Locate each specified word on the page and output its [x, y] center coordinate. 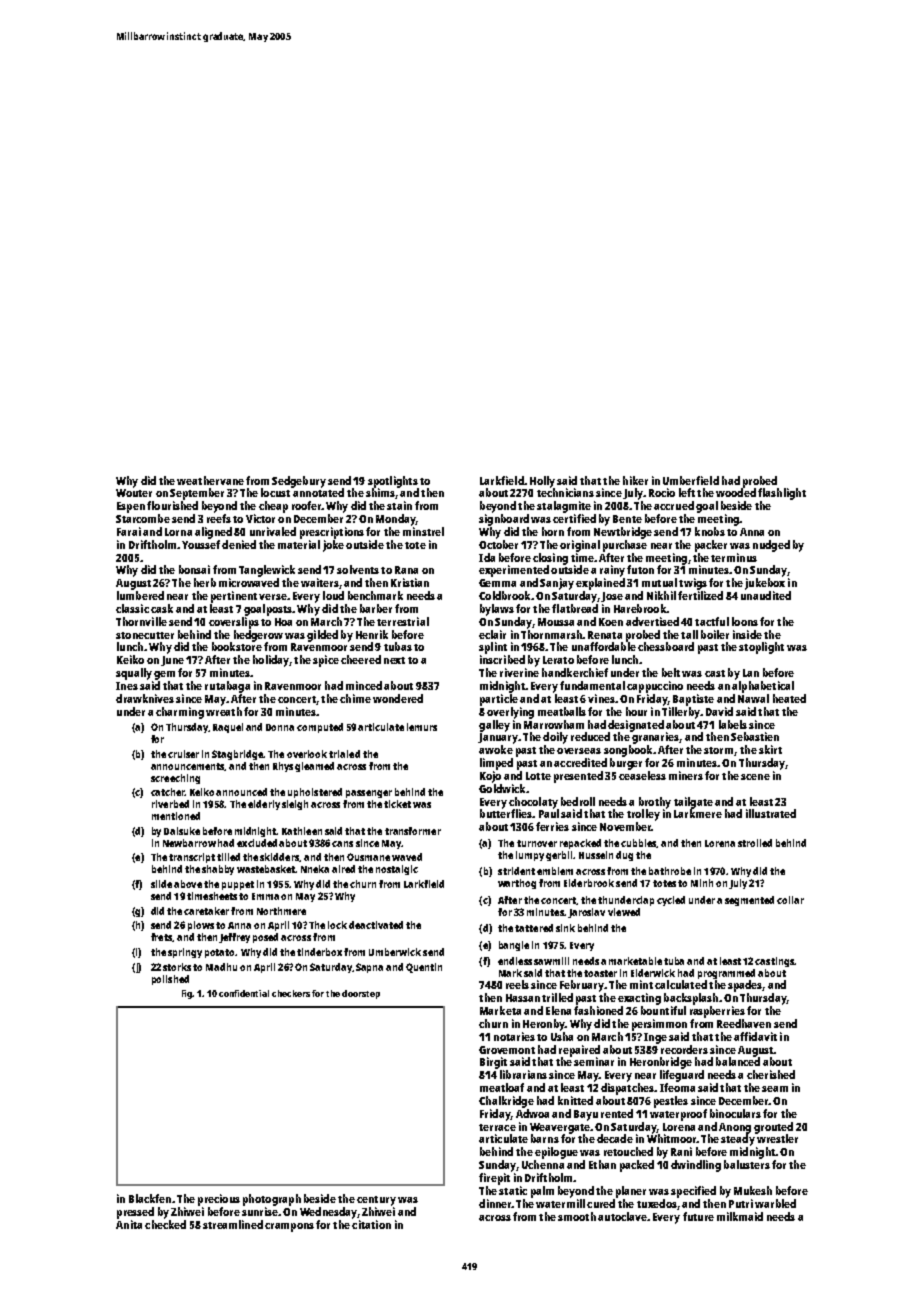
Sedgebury [299, 482]
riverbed [170, 804]
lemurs [422, 727]
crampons [289, 1227]
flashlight [782, 494]
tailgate [693, 803]
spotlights [393, 482]
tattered [534, 928]
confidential [244, 993]
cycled [671, 901]
